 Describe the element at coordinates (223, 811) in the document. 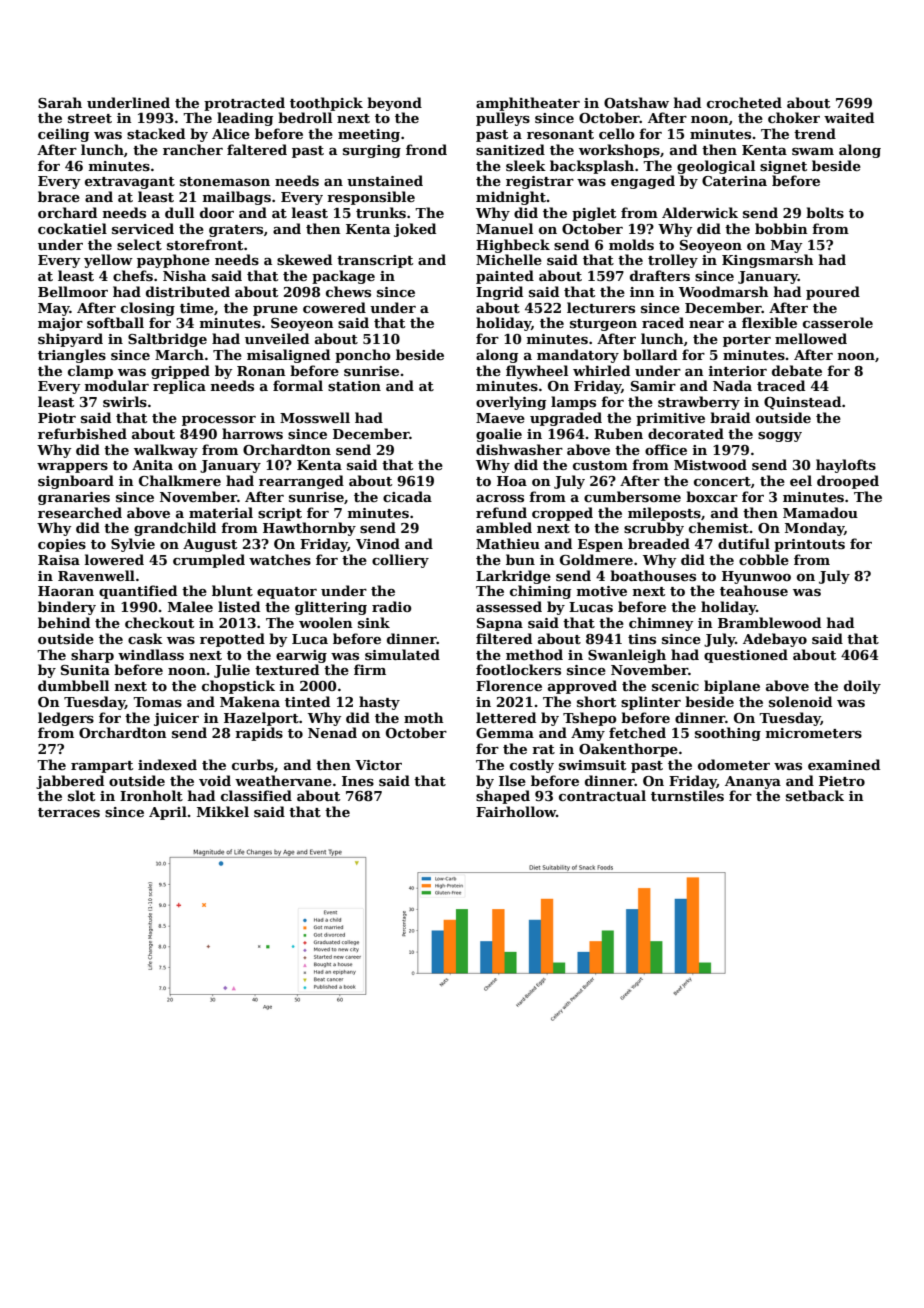

I see `Mikkel` at that location.
